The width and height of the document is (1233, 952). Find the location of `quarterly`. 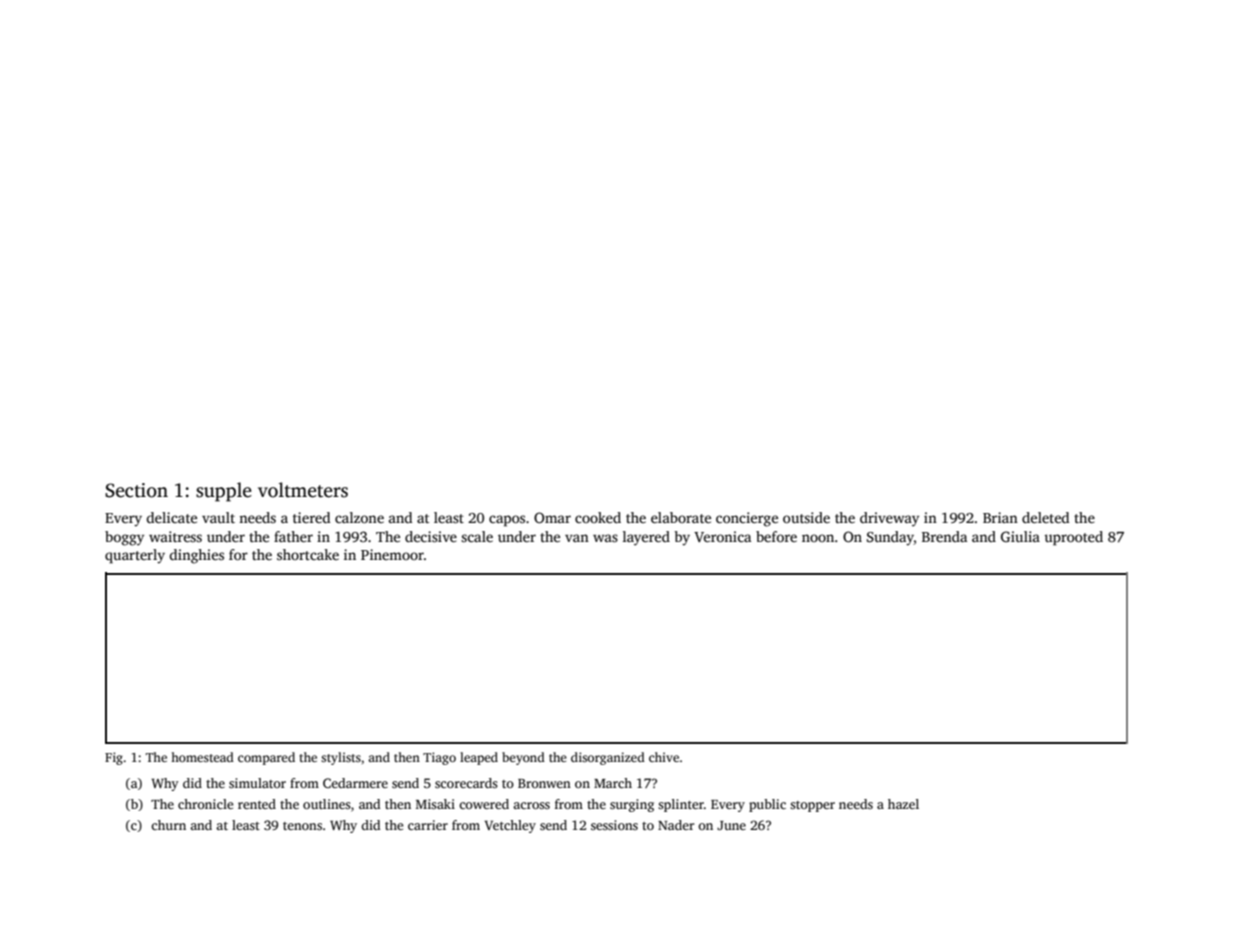

quarterly is located at coordinates (135, 556).
